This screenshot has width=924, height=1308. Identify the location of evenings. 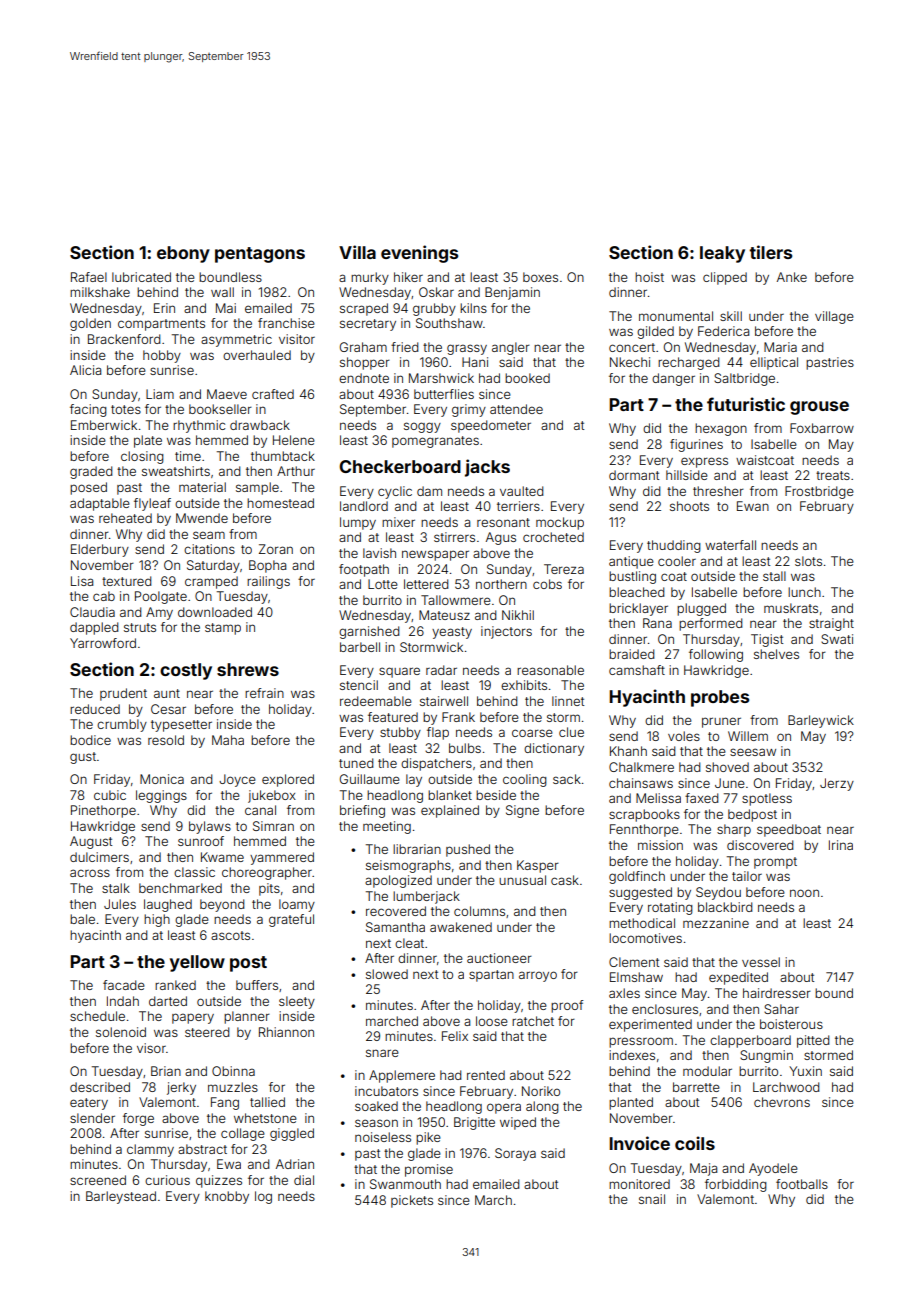
(419, 254).
